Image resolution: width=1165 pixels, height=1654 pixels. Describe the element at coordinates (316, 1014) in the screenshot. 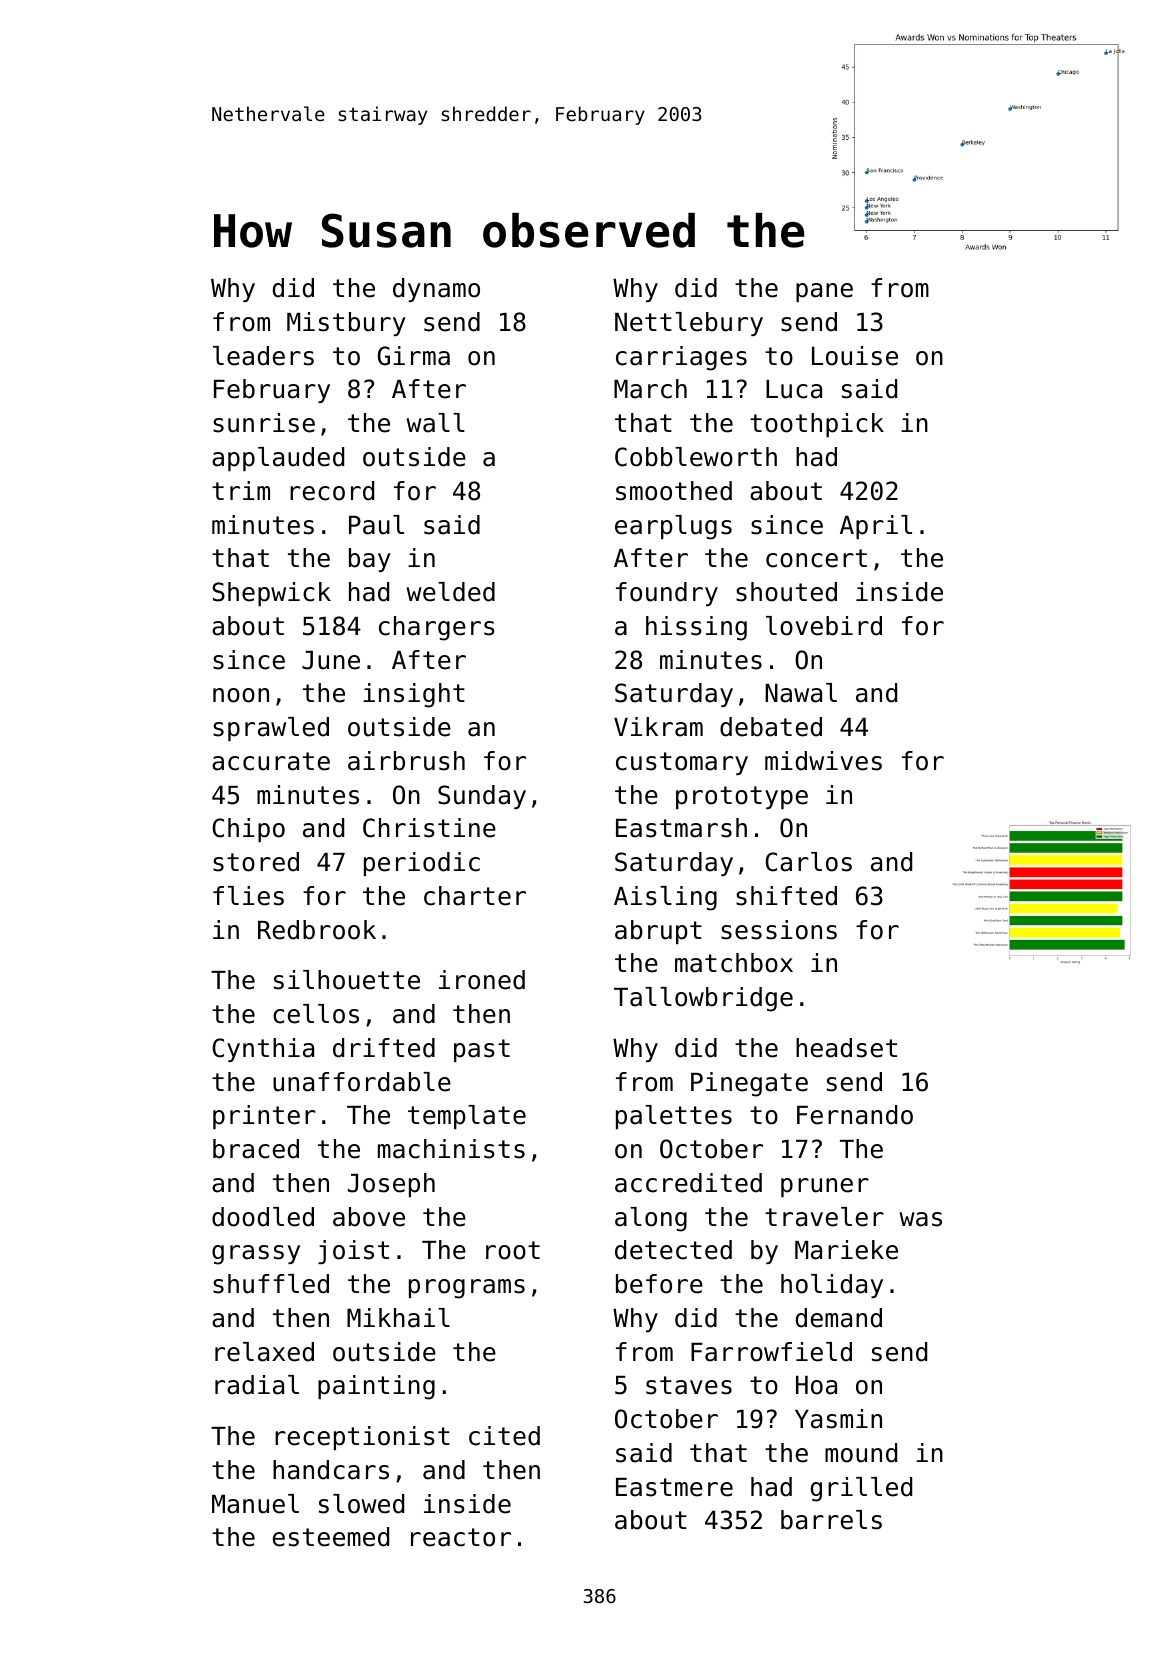

I see `cellos` at that location.
